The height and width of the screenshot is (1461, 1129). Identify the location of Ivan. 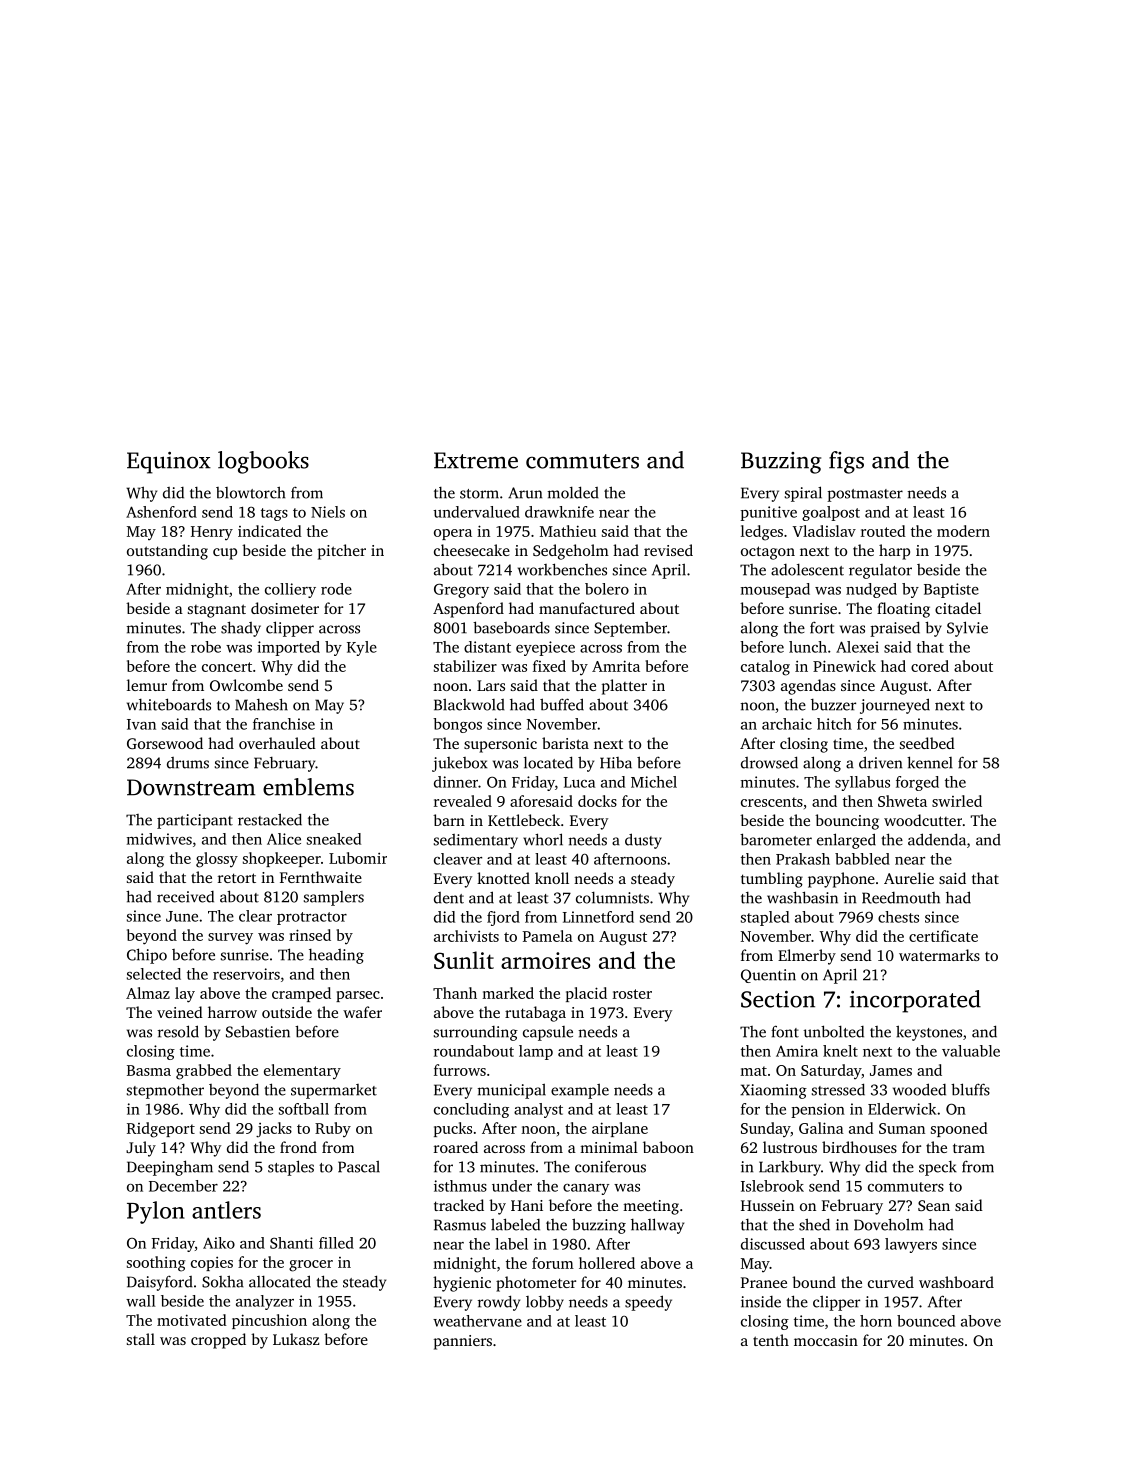
(141, 724).
